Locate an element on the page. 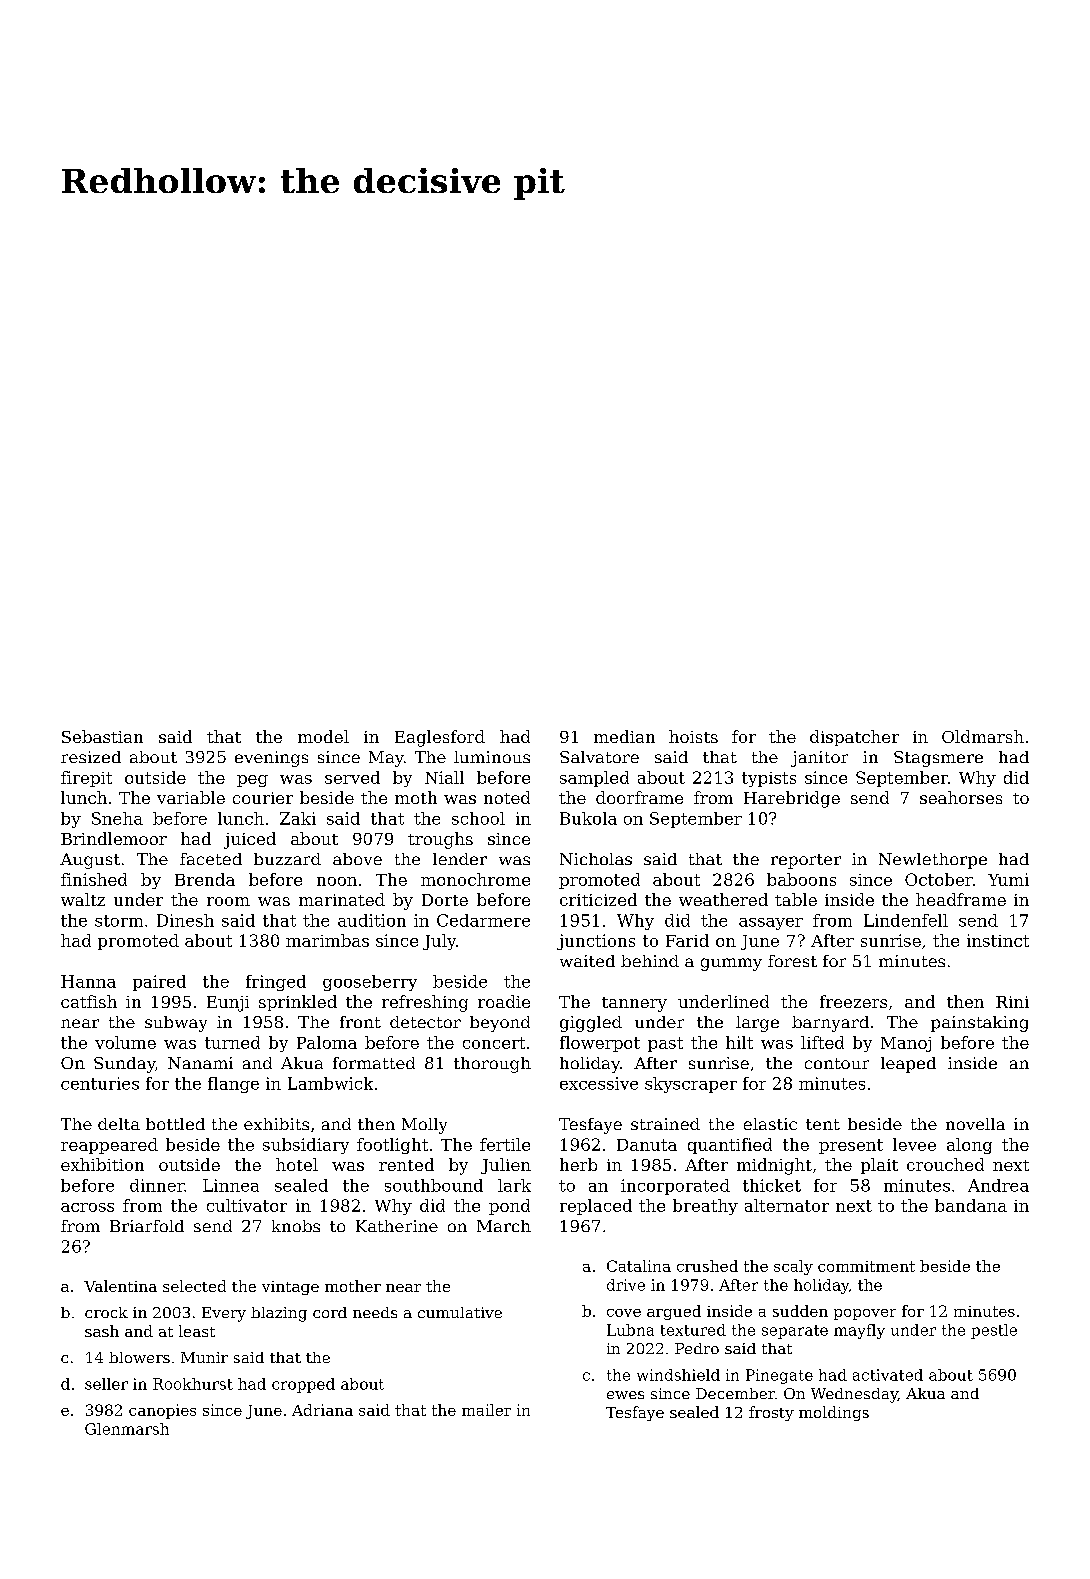 This page has width=1090, height=1579. Sebastian is located at coordinates (102, 736).
